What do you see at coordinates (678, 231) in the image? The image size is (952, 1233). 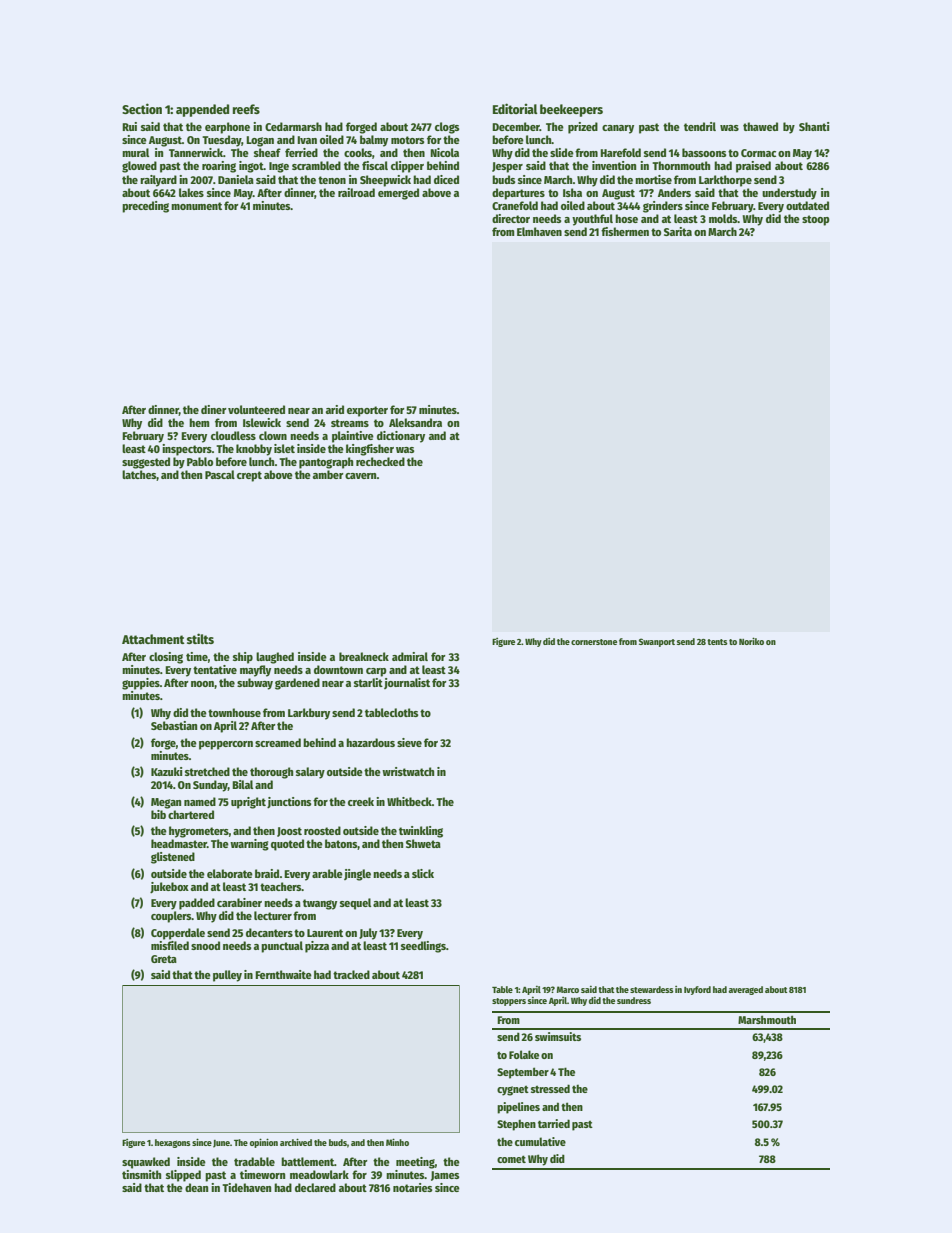 I see `Sarita` at bounding box center [678, 231].
